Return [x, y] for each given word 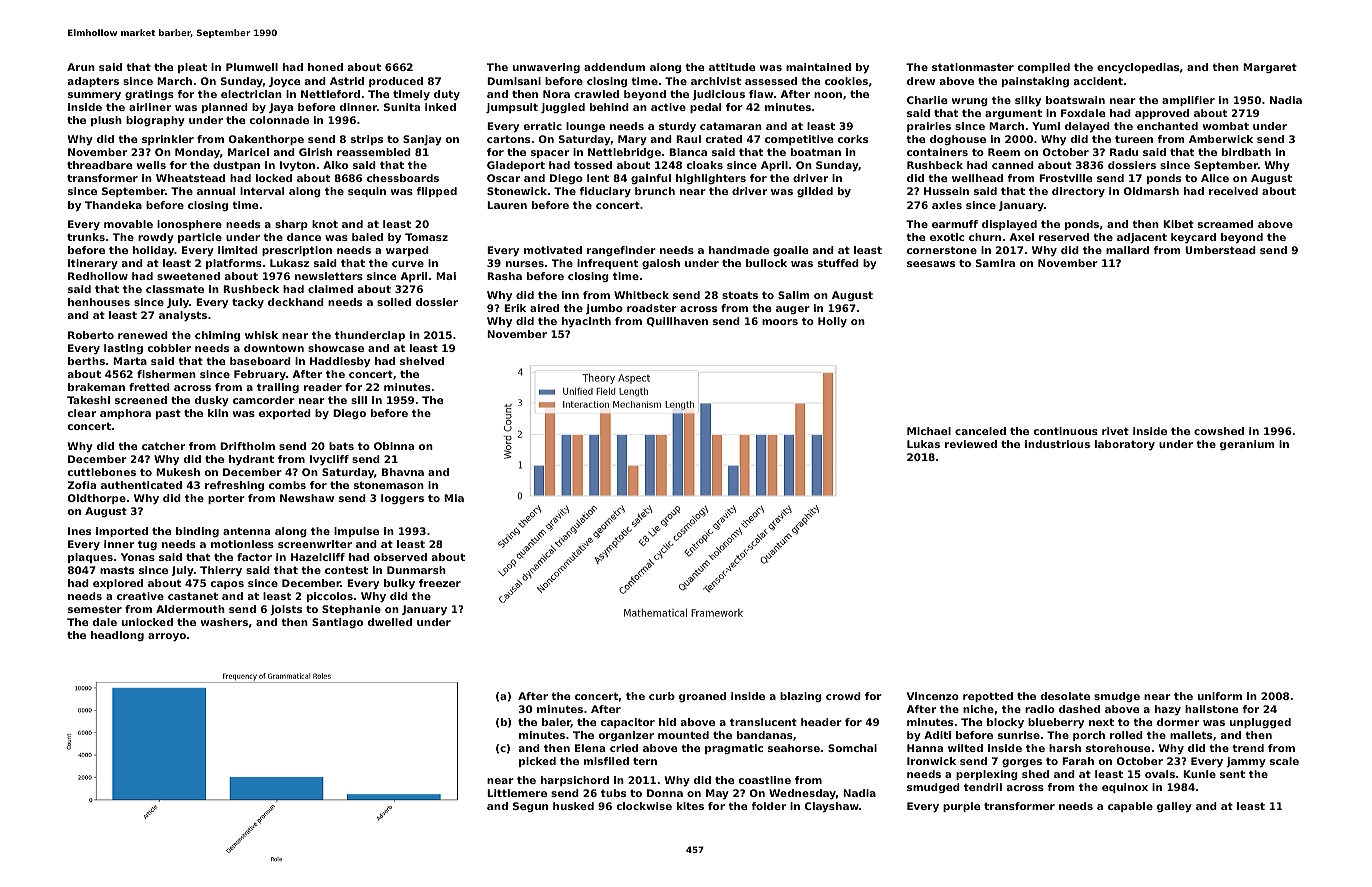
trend [1248, 748]
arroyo [167, 637]
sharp [291, 225]
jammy [1246, 762]
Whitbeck [641, 295]
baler [556, 723]
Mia [454, 498]
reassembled [374, 152]
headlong [117, 636]
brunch [655, 191]
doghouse [958, 140]
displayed [1009, 225]
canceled [980, 431]
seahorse [794, 748]
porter [226, 499]
